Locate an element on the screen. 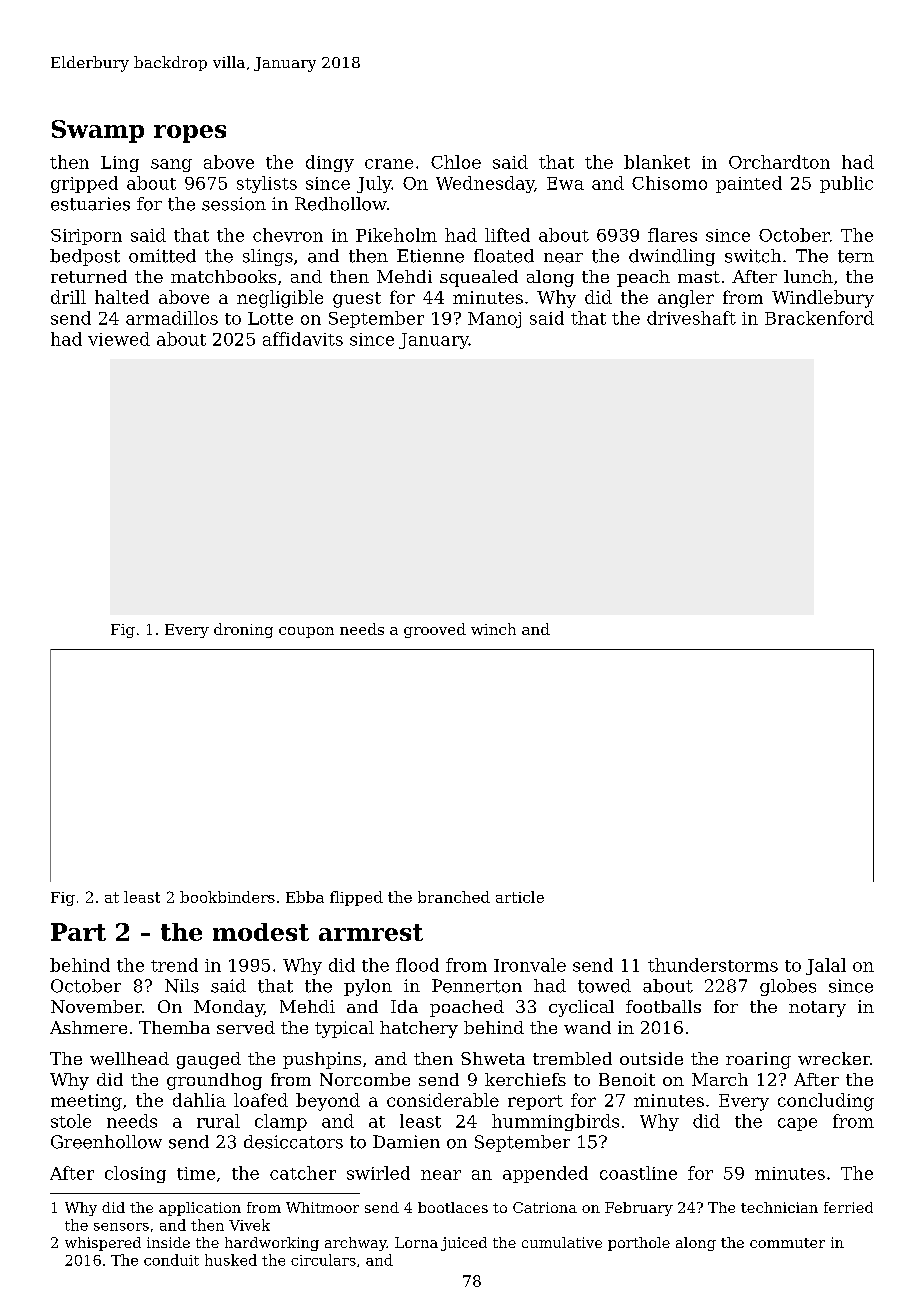 The width and height of the screenshot is (924, 1308). squealed is located at coordinates (479, 278).
